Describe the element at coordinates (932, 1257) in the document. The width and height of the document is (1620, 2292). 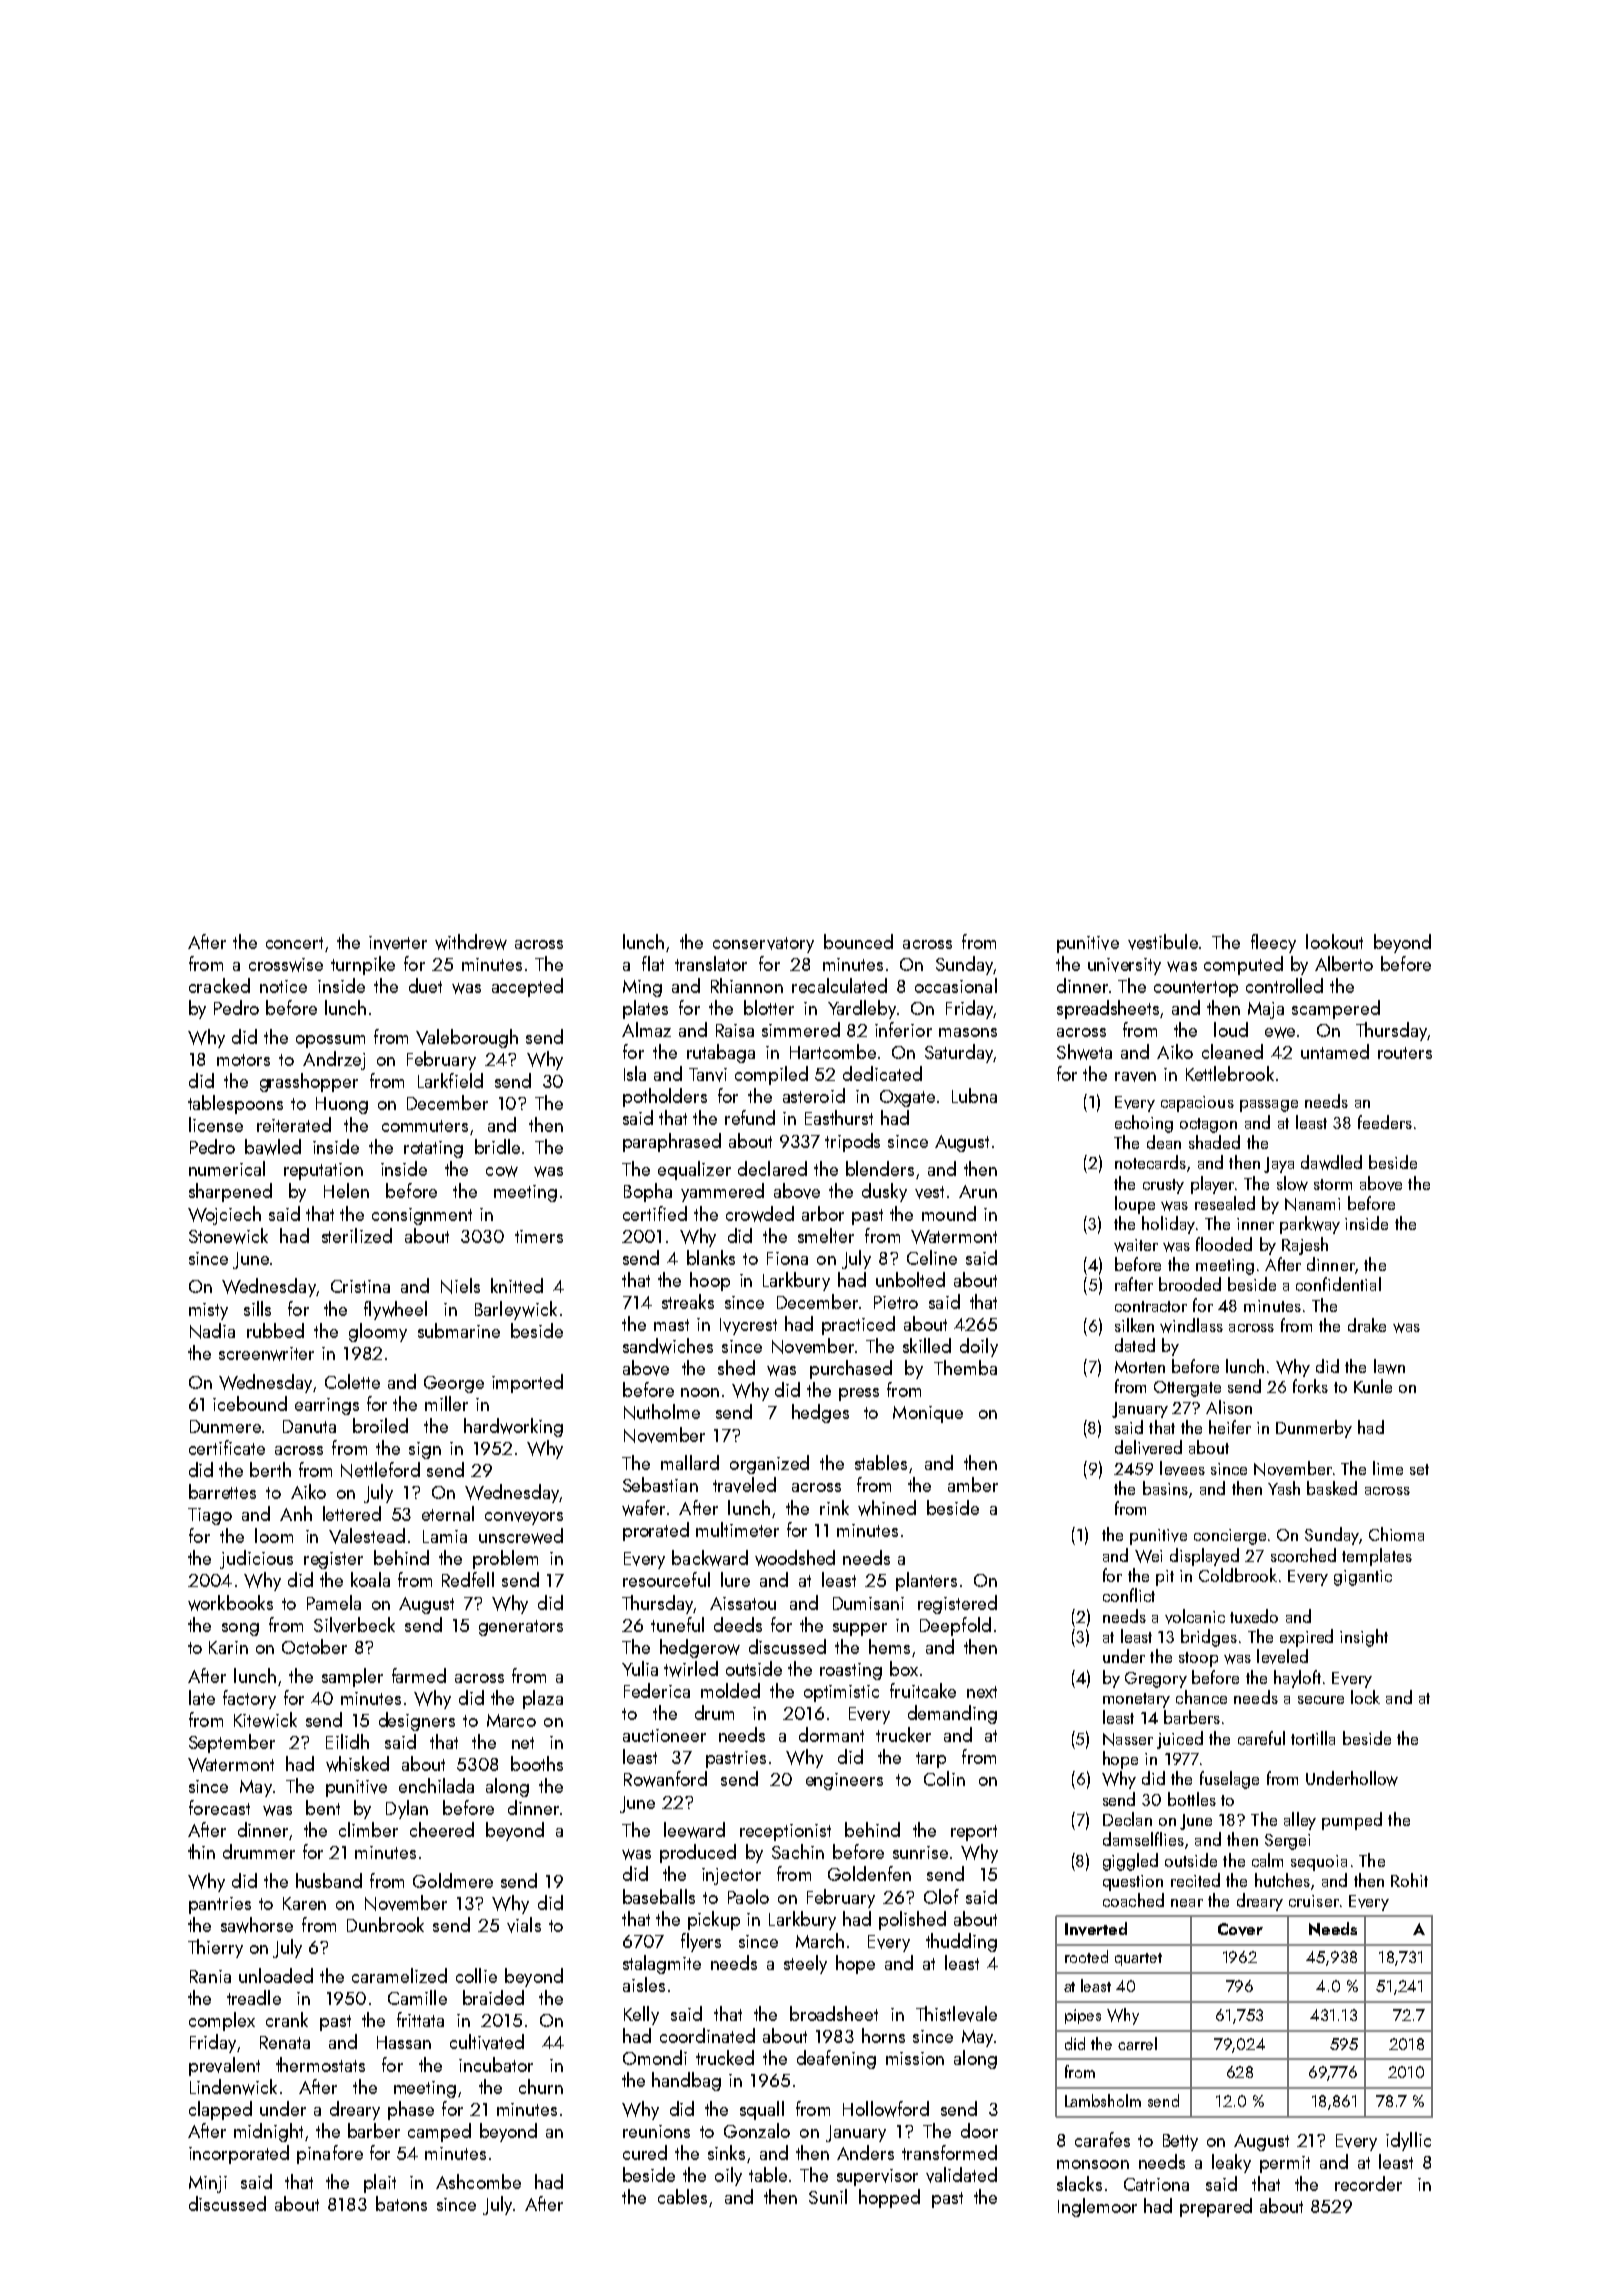
I see `Celine` at that location.
